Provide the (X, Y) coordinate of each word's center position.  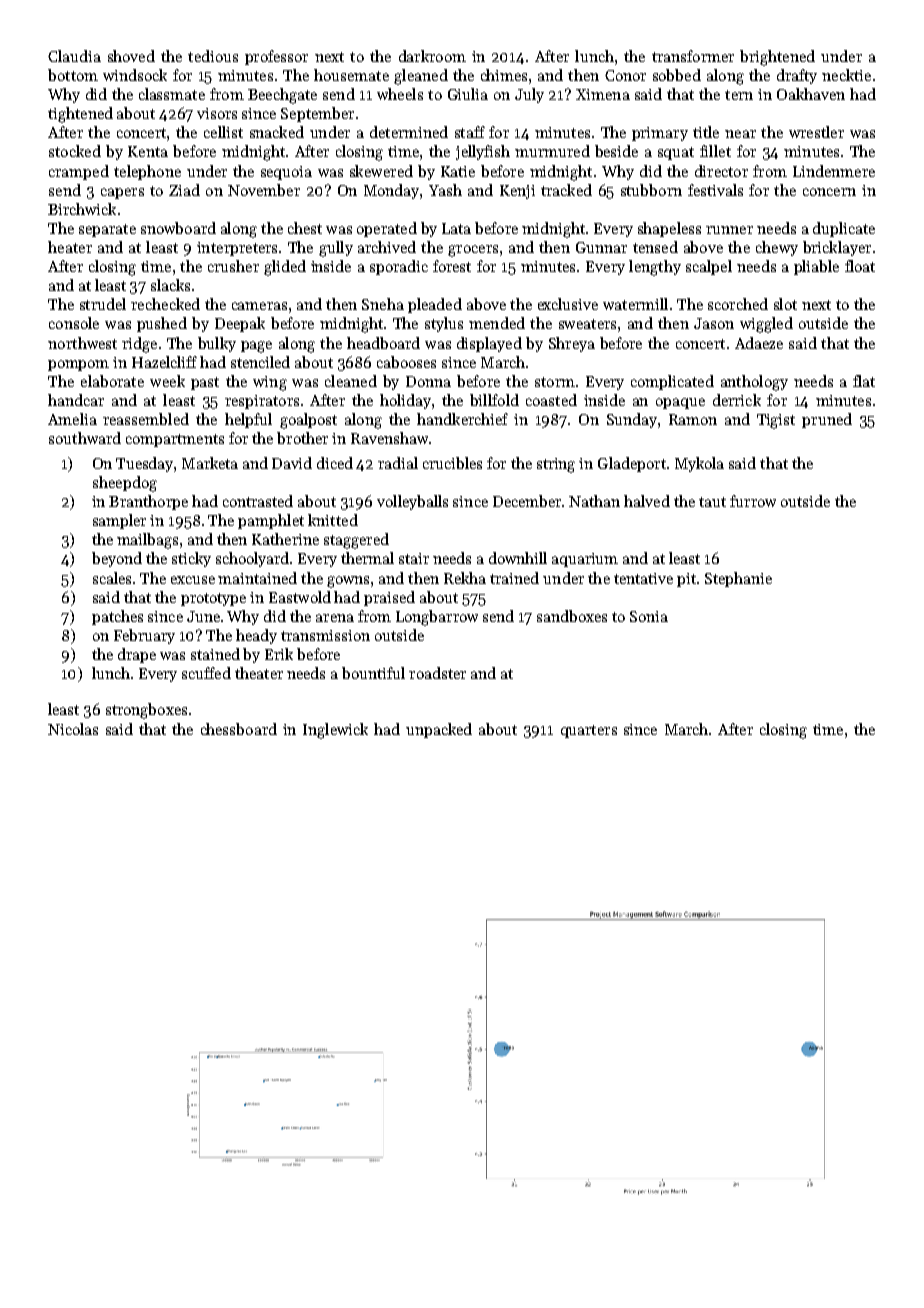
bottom (73, 75)
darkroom (432, 56)
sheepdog (125, 484)
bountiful (373, 673)
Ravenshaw (389, 438)
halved (647, 501)
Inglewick (335, 731)
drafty (797, 76)
